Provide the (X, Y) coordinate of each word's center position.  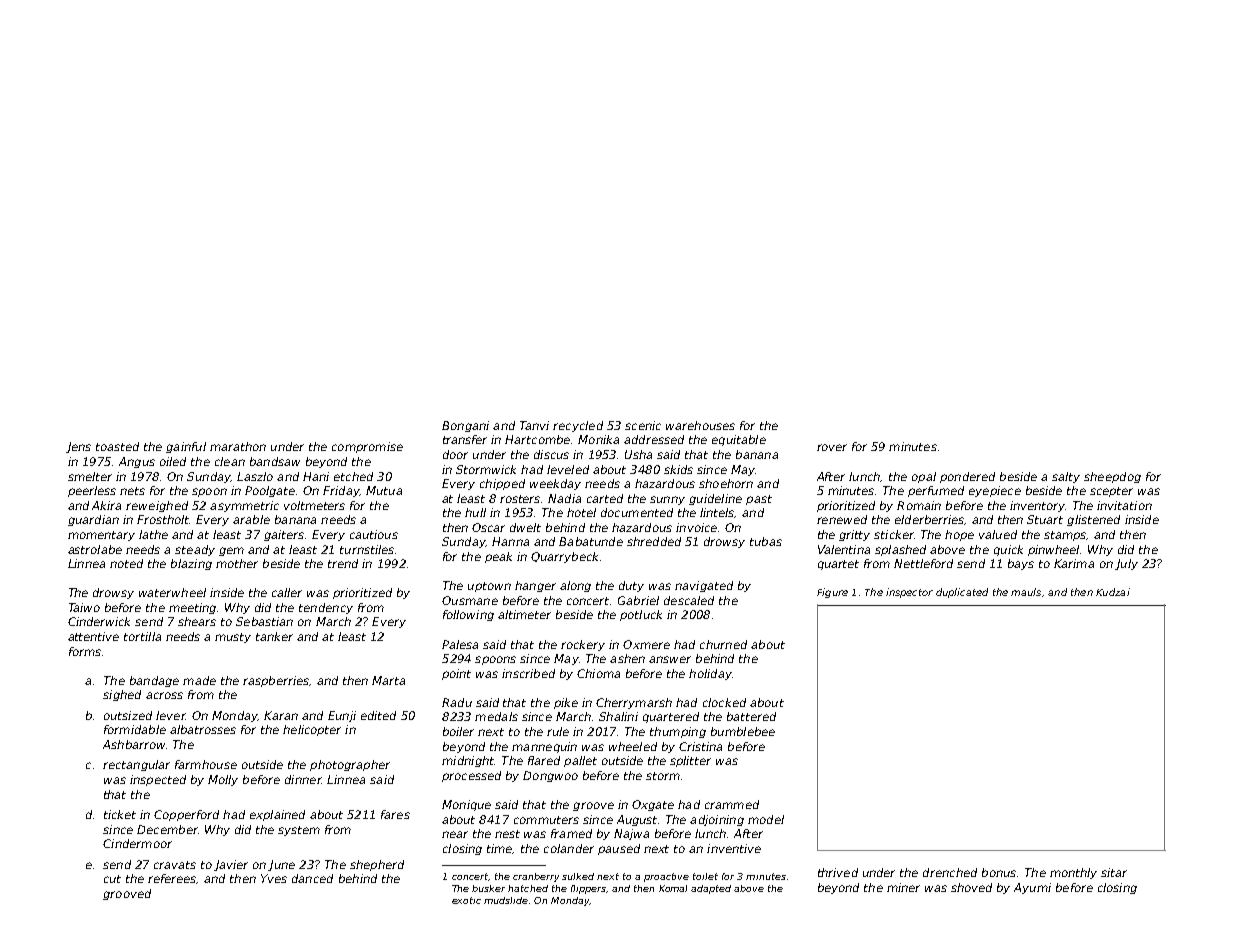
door (455, 454)
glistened (1093, 520)
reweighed (157, 506)
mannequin (544, 747)
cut (112, 879)
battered (751, 716)
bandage (154, 681)
